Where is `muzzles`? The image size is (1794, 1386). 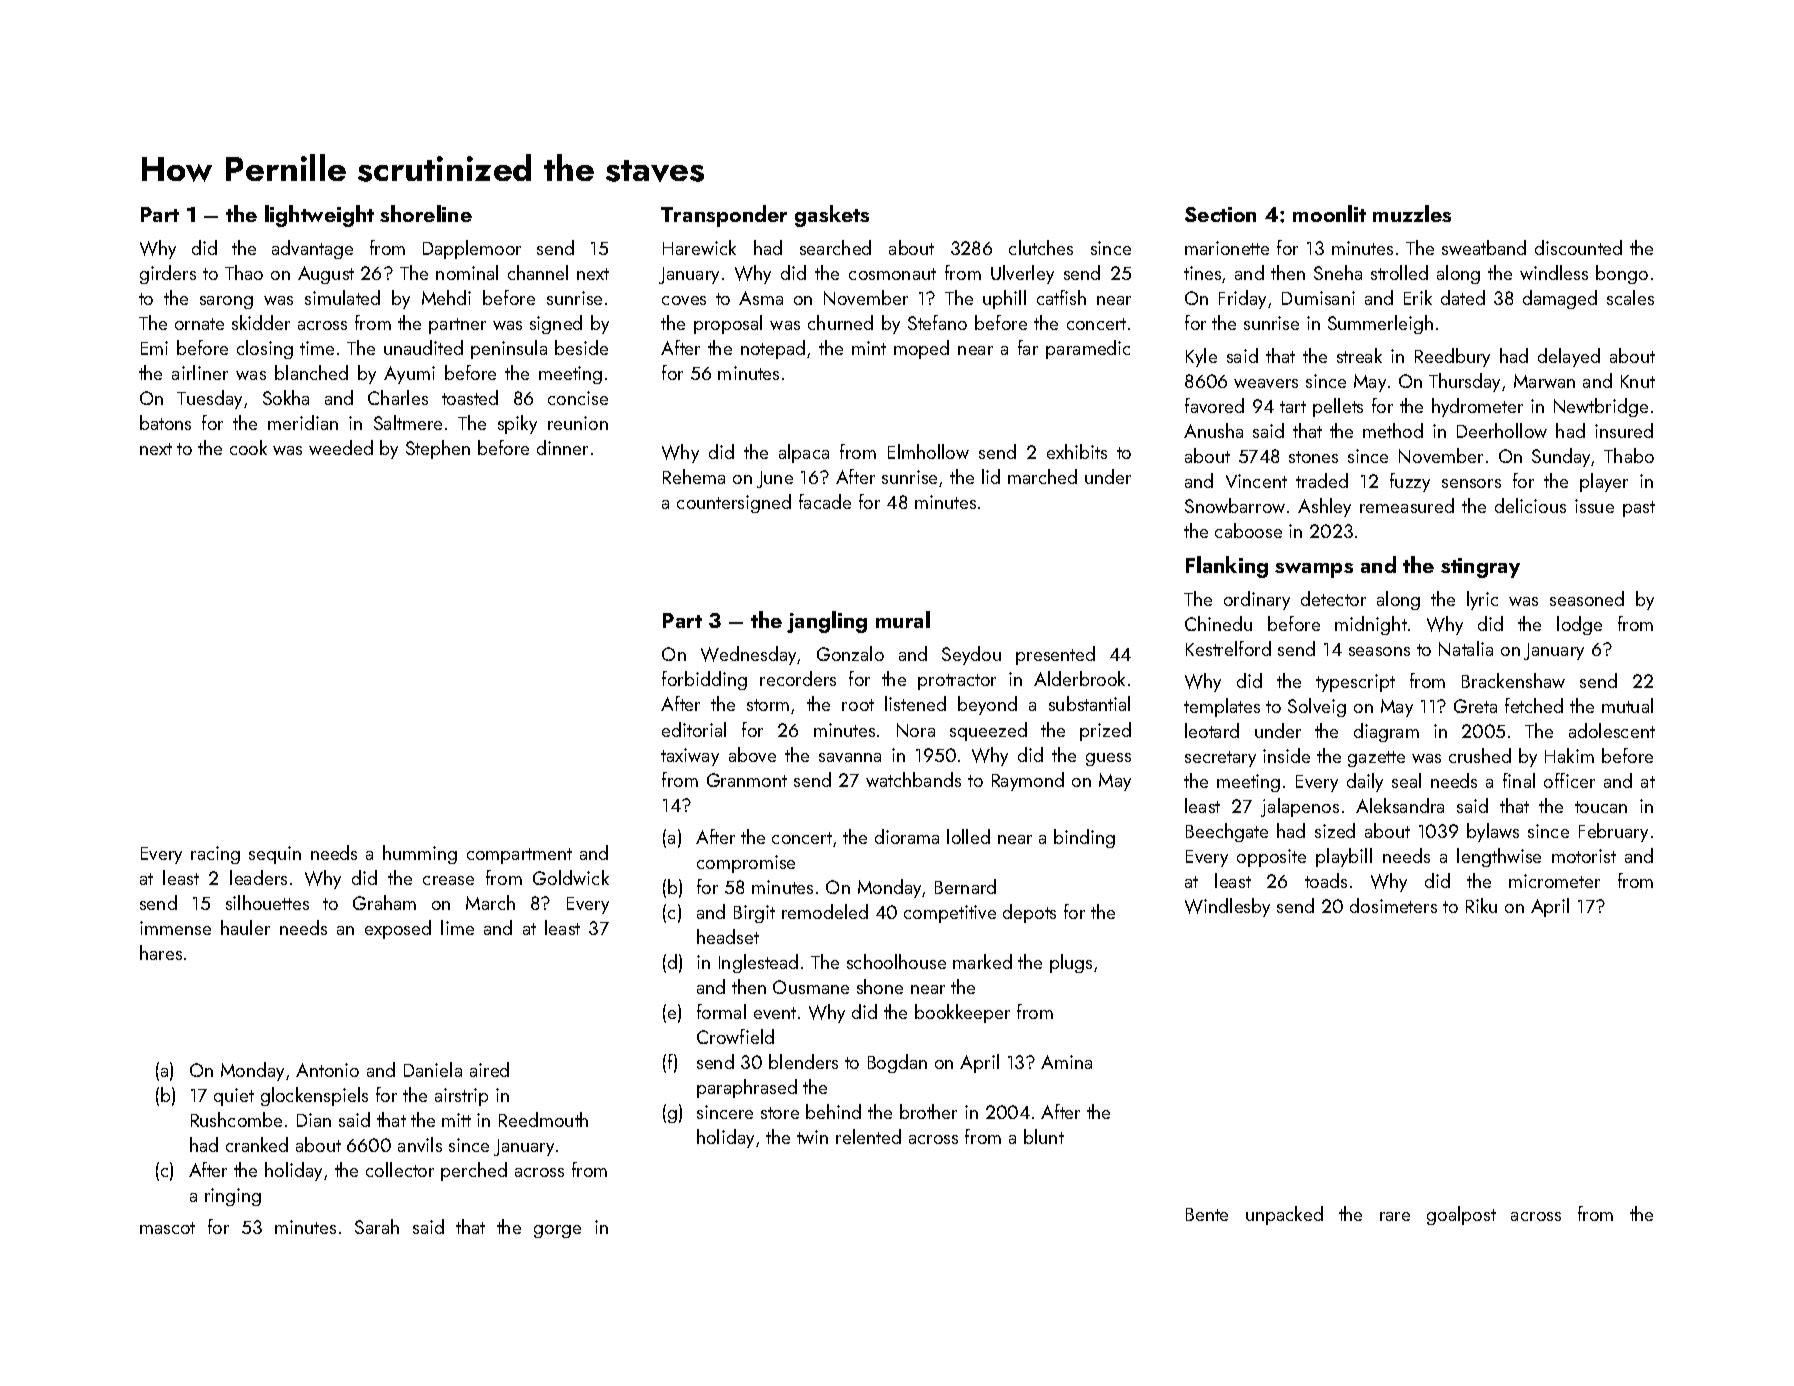 muzzles is located at coordinates (1412, 213).
